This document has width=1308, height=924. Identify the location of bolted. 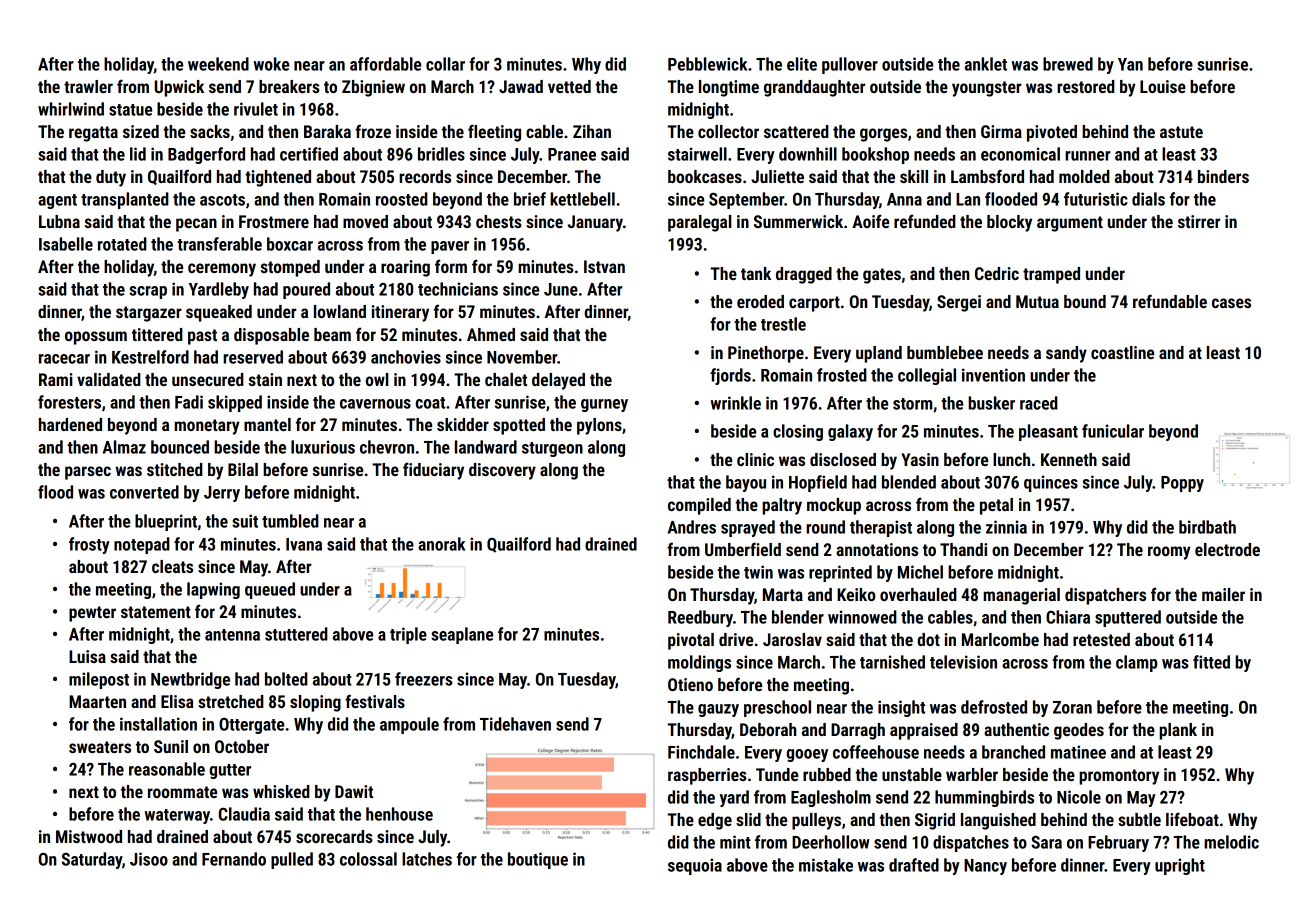
(286, 679).
